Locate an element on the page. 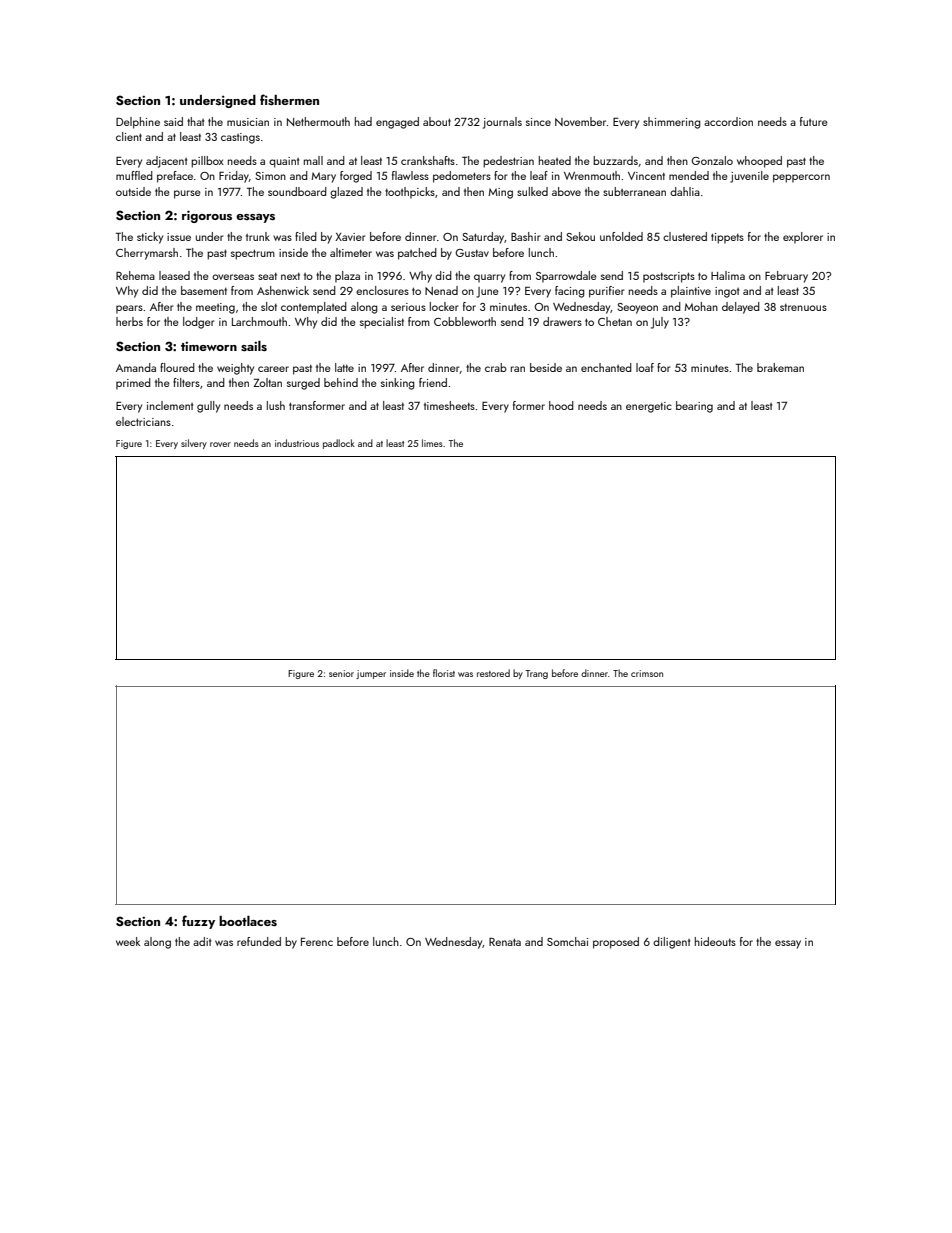 The width and height of the page is (952, 1233). refunded is located at coordinates (259, 941).
